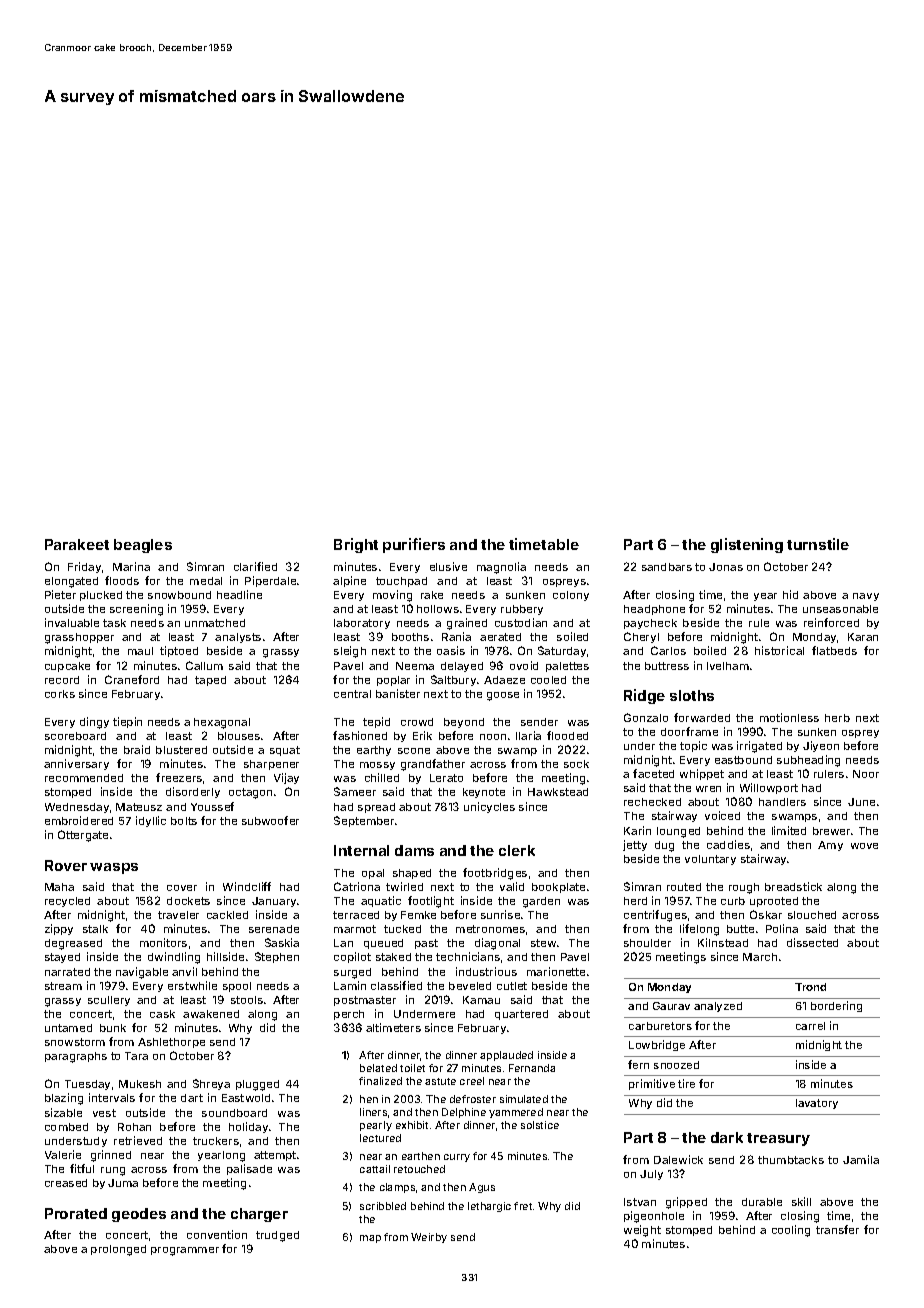 This screenshot has height=1308, width=924. I want to click on marionette, so click(556, 971).
